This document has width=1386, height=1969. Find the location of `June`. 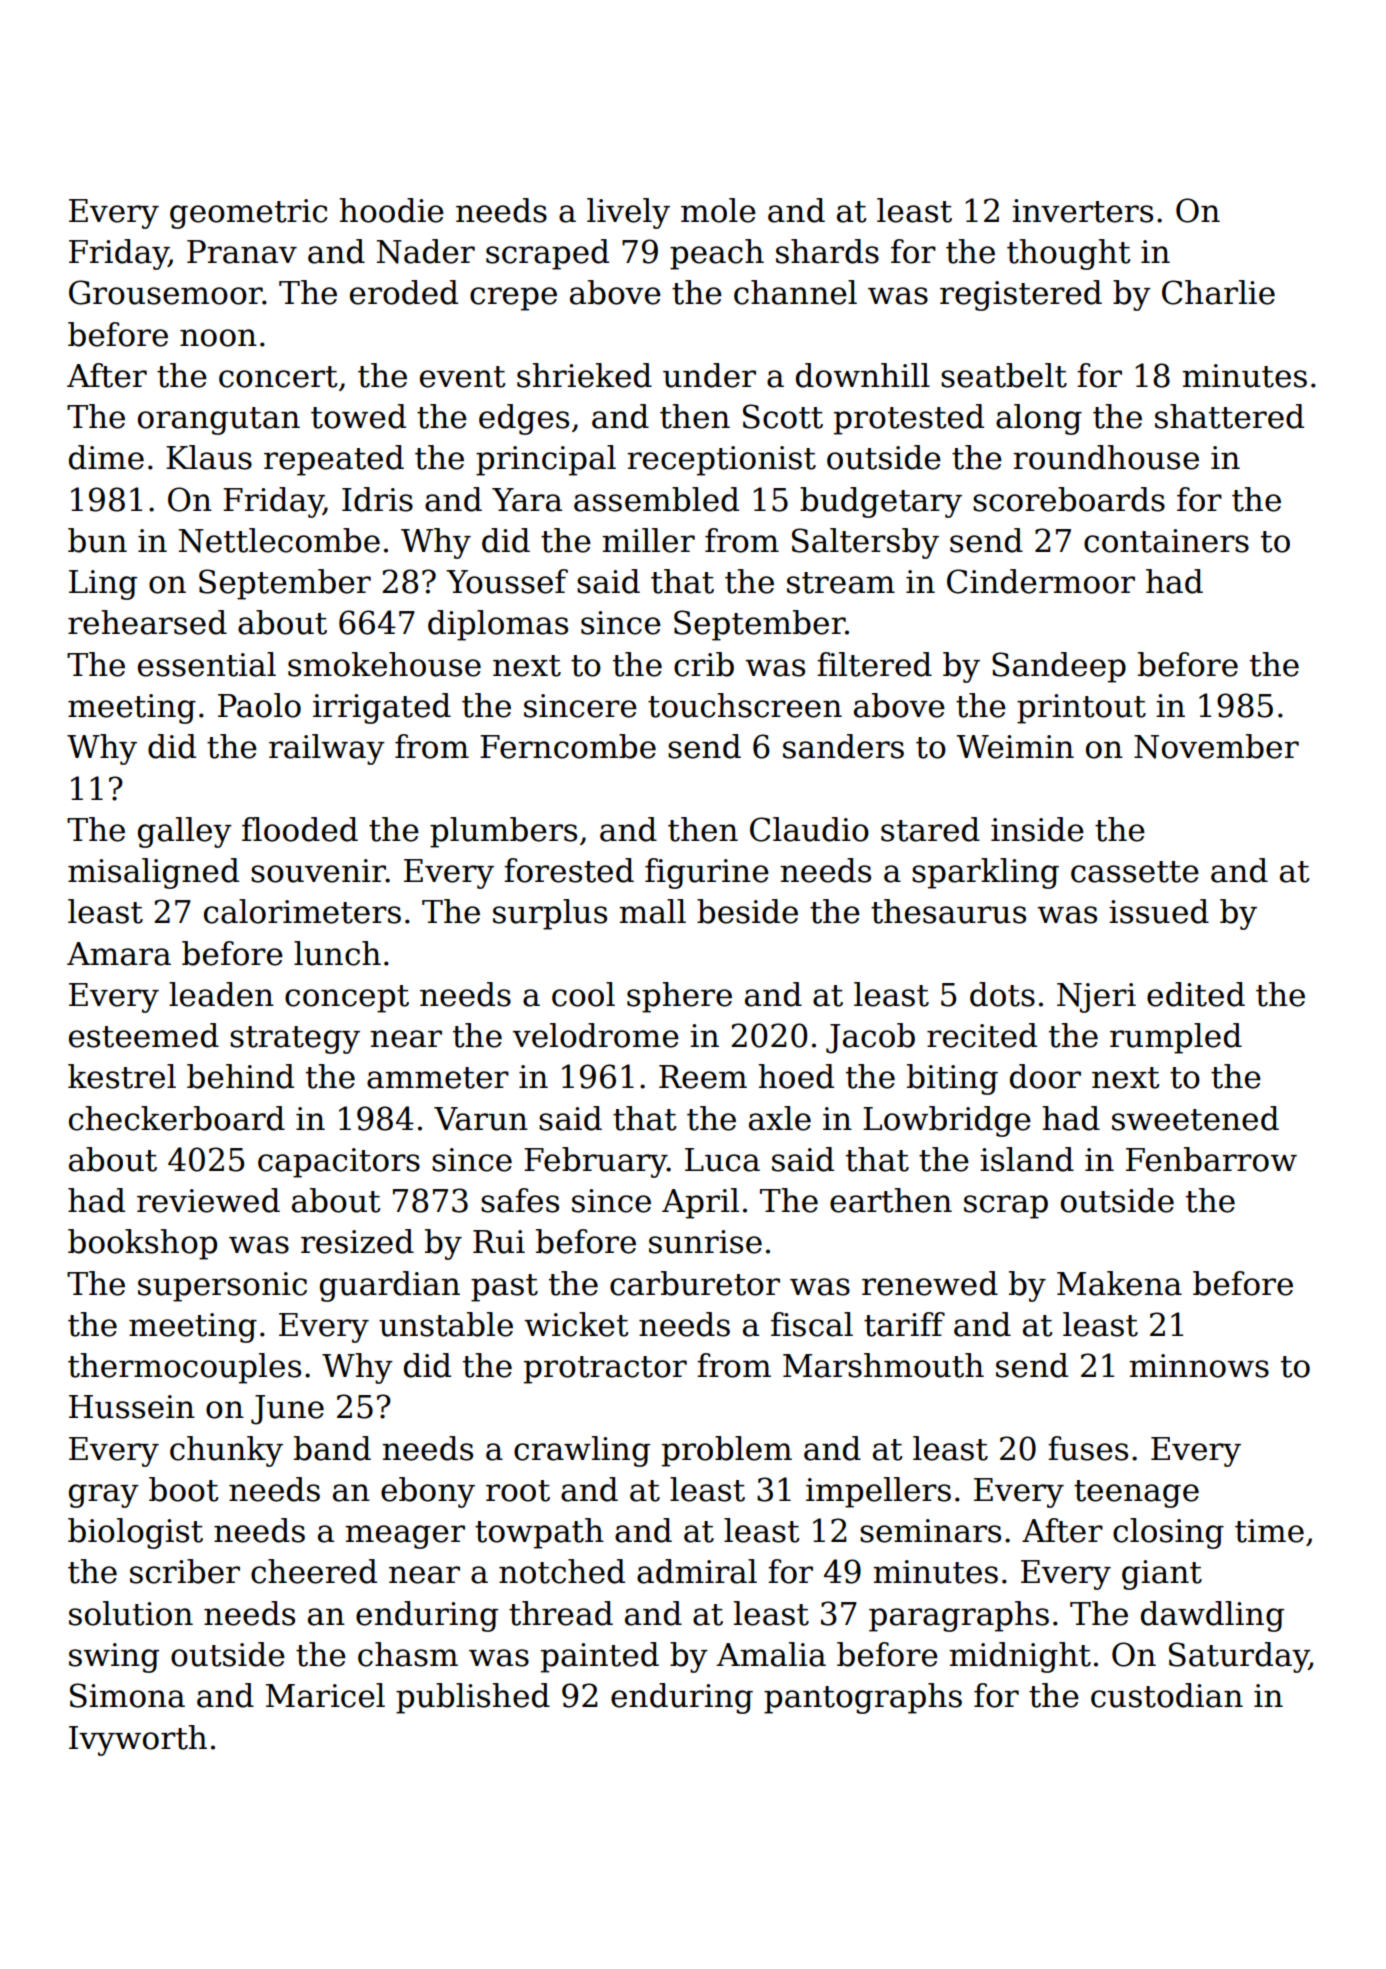

June is located at coordinates (287, 1410).
